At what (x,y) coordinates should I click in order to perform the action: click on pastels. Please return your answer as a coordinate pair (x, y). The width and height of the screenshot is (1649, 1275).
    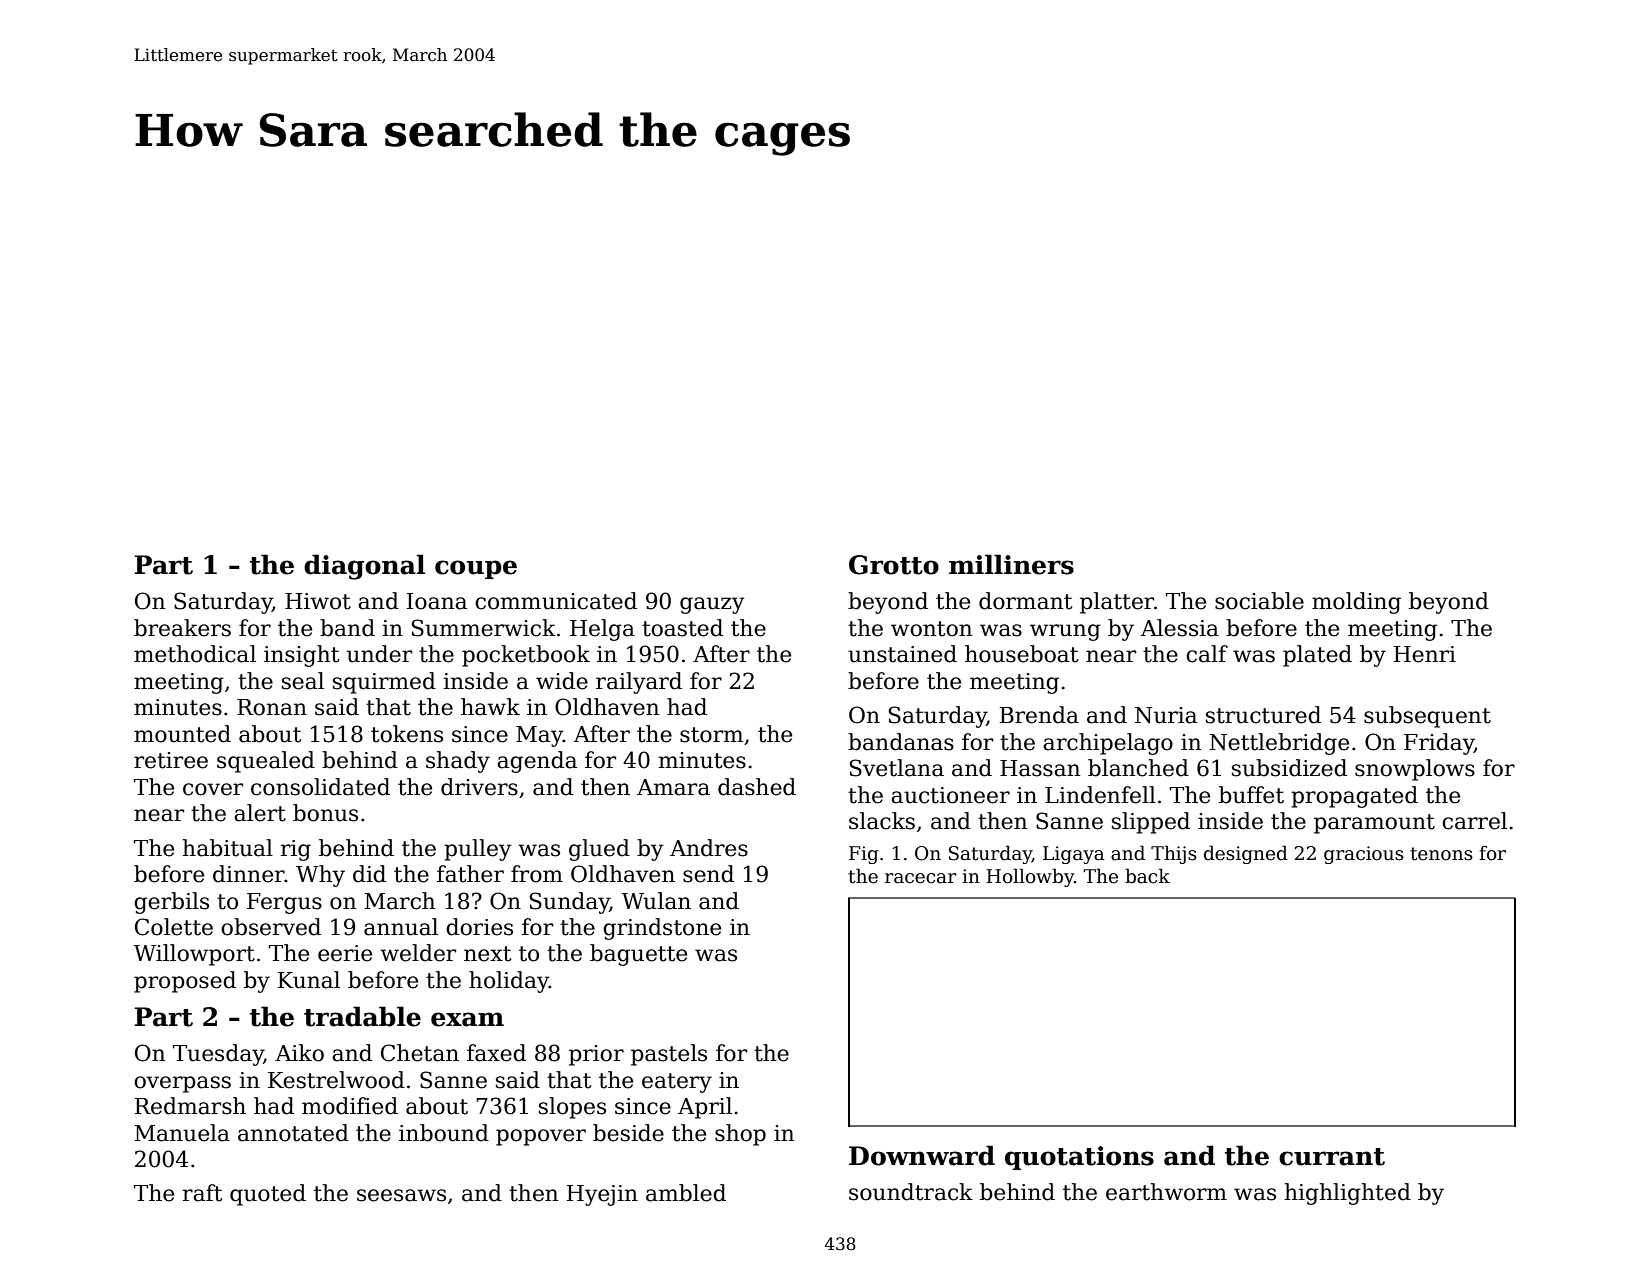
    Looking at the image, I should click on (669, 1055).
